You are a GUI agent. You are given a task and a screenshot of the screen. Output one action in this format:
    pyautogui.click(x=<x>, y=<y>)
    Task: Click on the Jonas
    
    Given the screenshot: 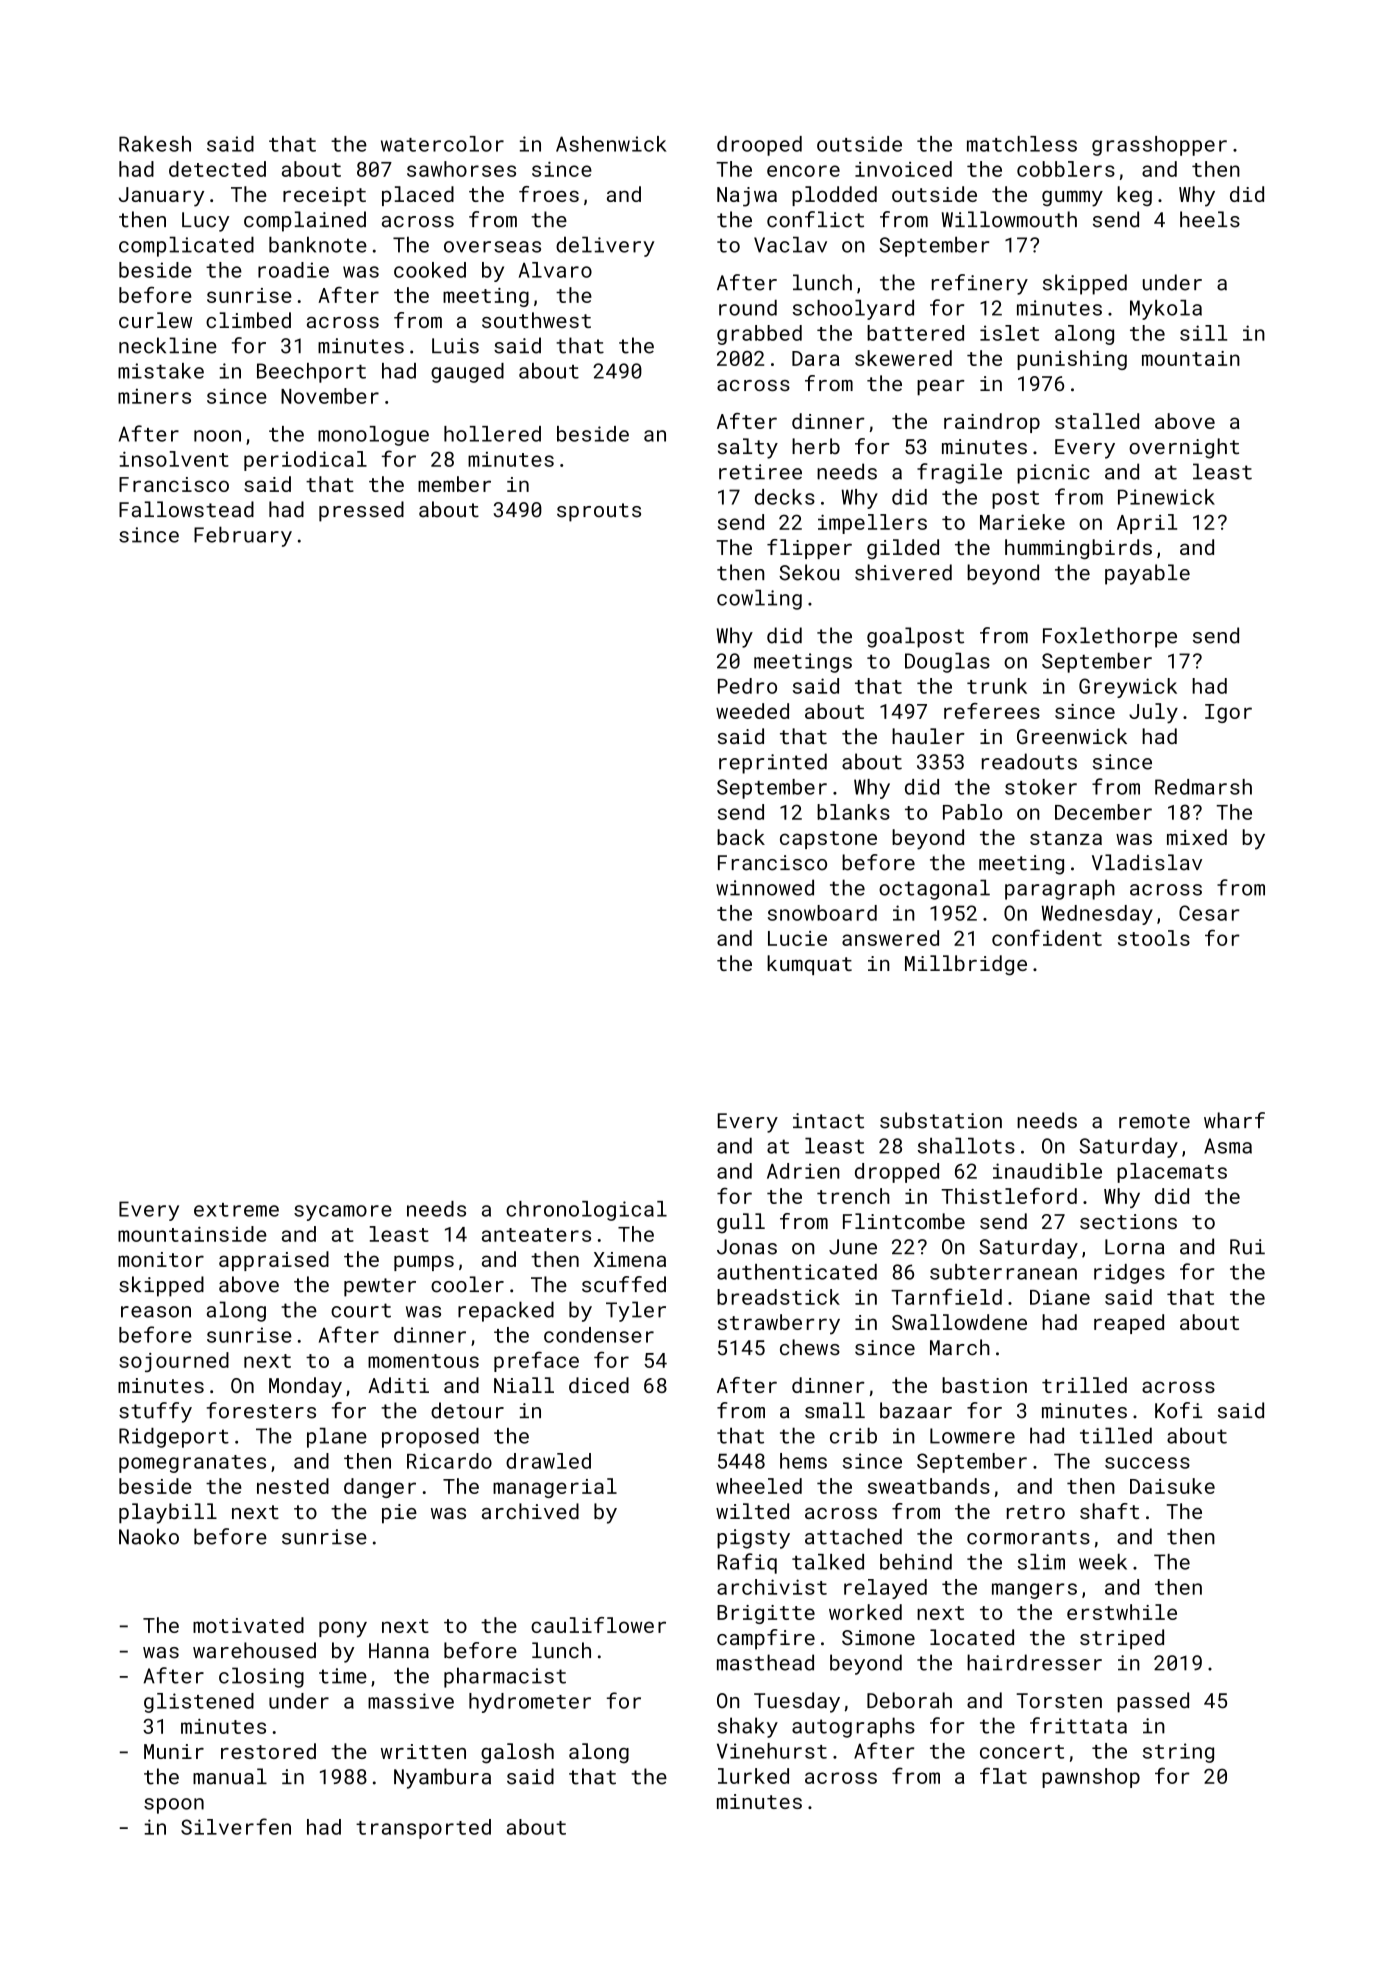 What is the action you would take?
    pyautogui.click(x=747, y=1247)
